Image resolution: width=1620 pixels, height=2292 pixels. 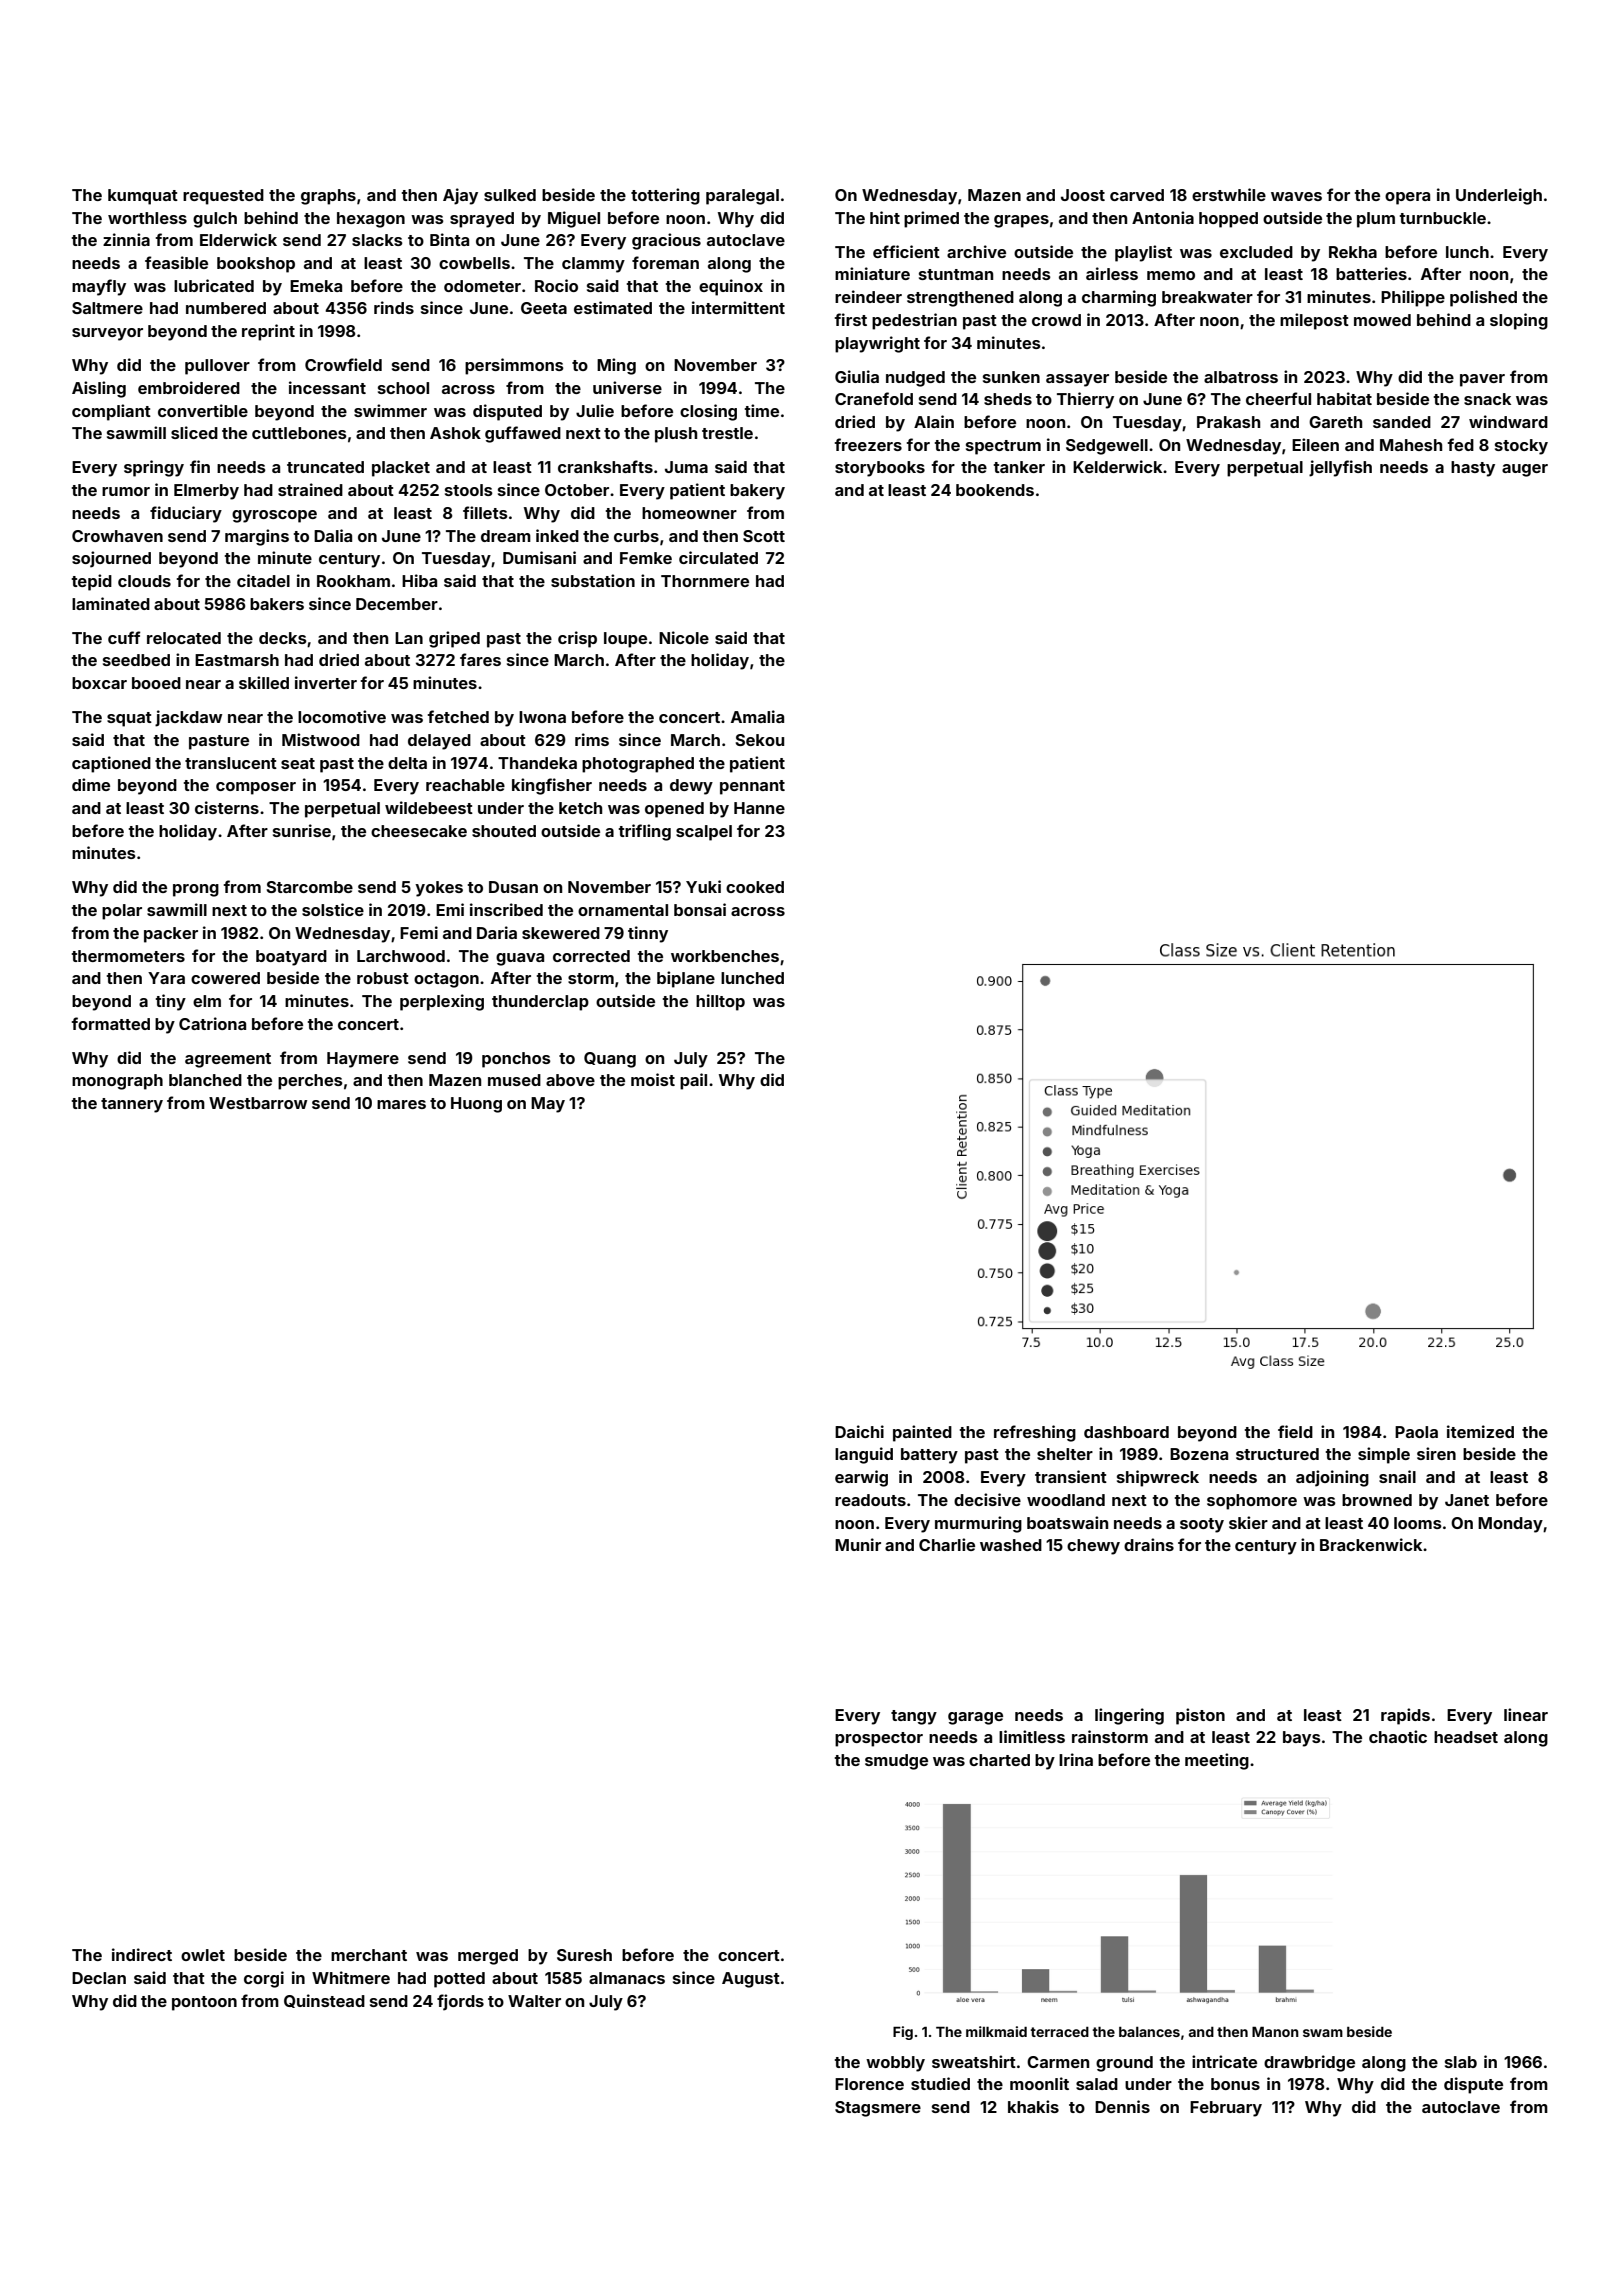 I want to click on auger, so click(x=1525, y=470).
